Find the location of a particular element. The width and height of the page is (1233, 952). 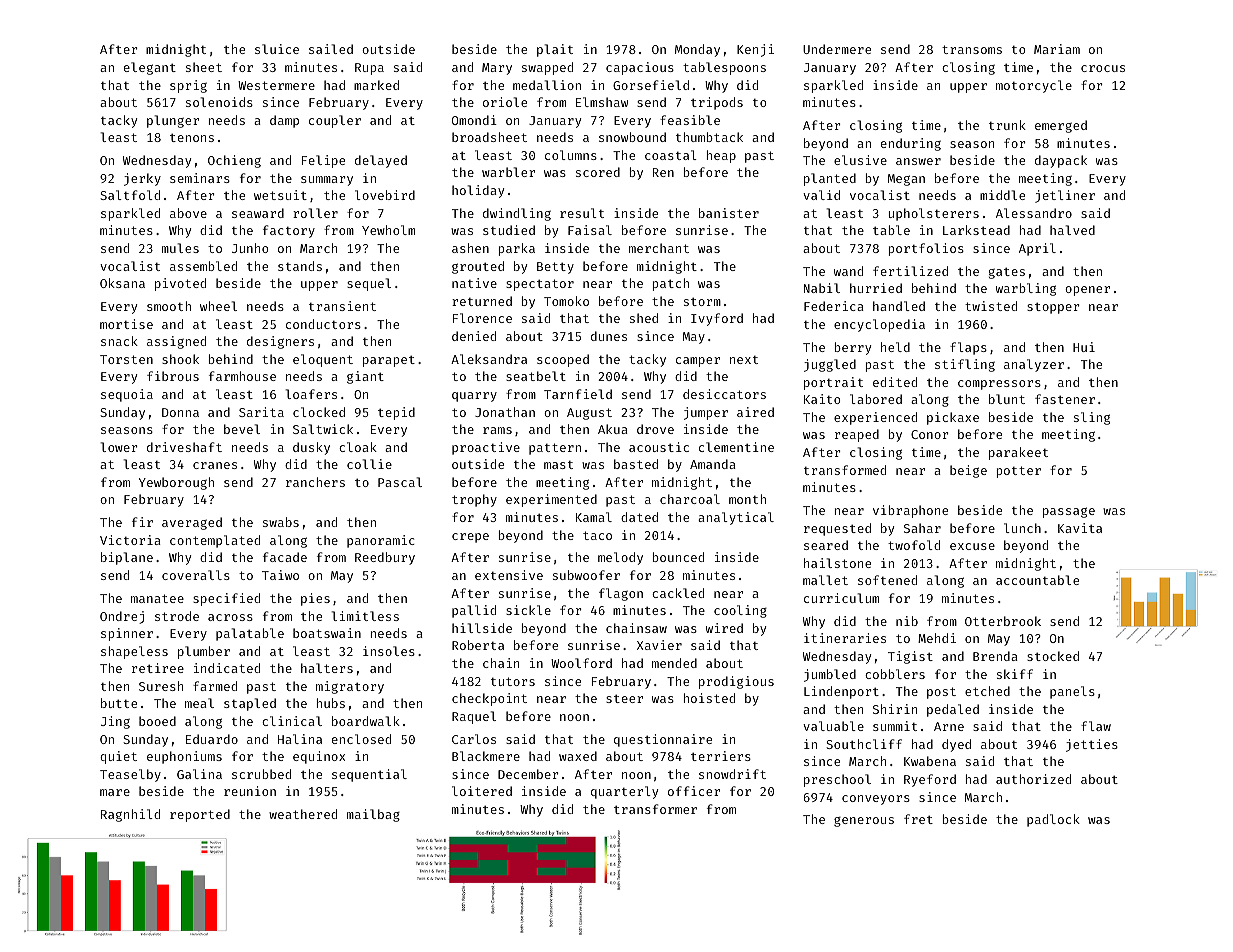

portfolios is located at coordinates (926, 249).
